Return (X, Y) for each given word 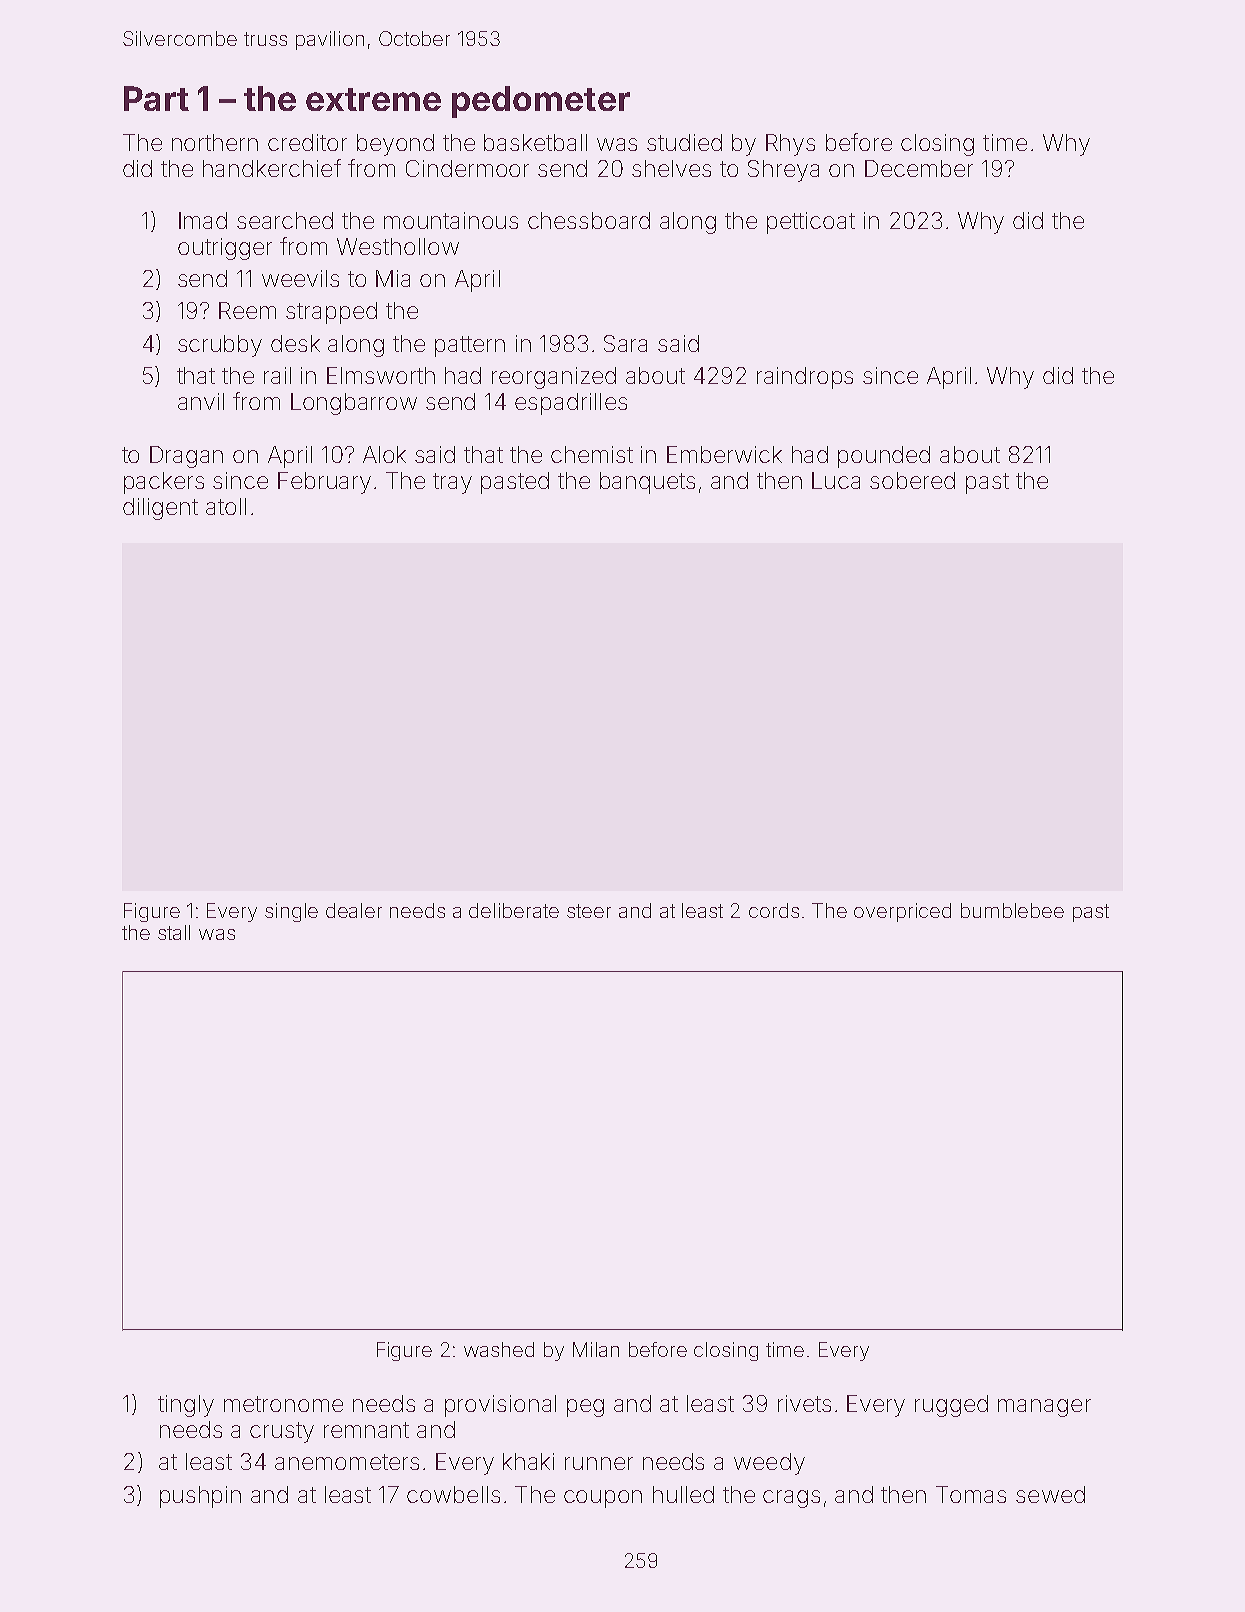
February (324, 483)
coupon (603, 1499)
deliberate (514, 910)
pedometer (541, 102)
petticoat (811, 223)
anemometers (347, 1462)
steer (589, 911)
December (919, 168)
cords (774, 910)
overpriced (902, 912)
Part (156, 98)
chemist (592, 454)
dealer (354, 910)
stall (174, 932)
